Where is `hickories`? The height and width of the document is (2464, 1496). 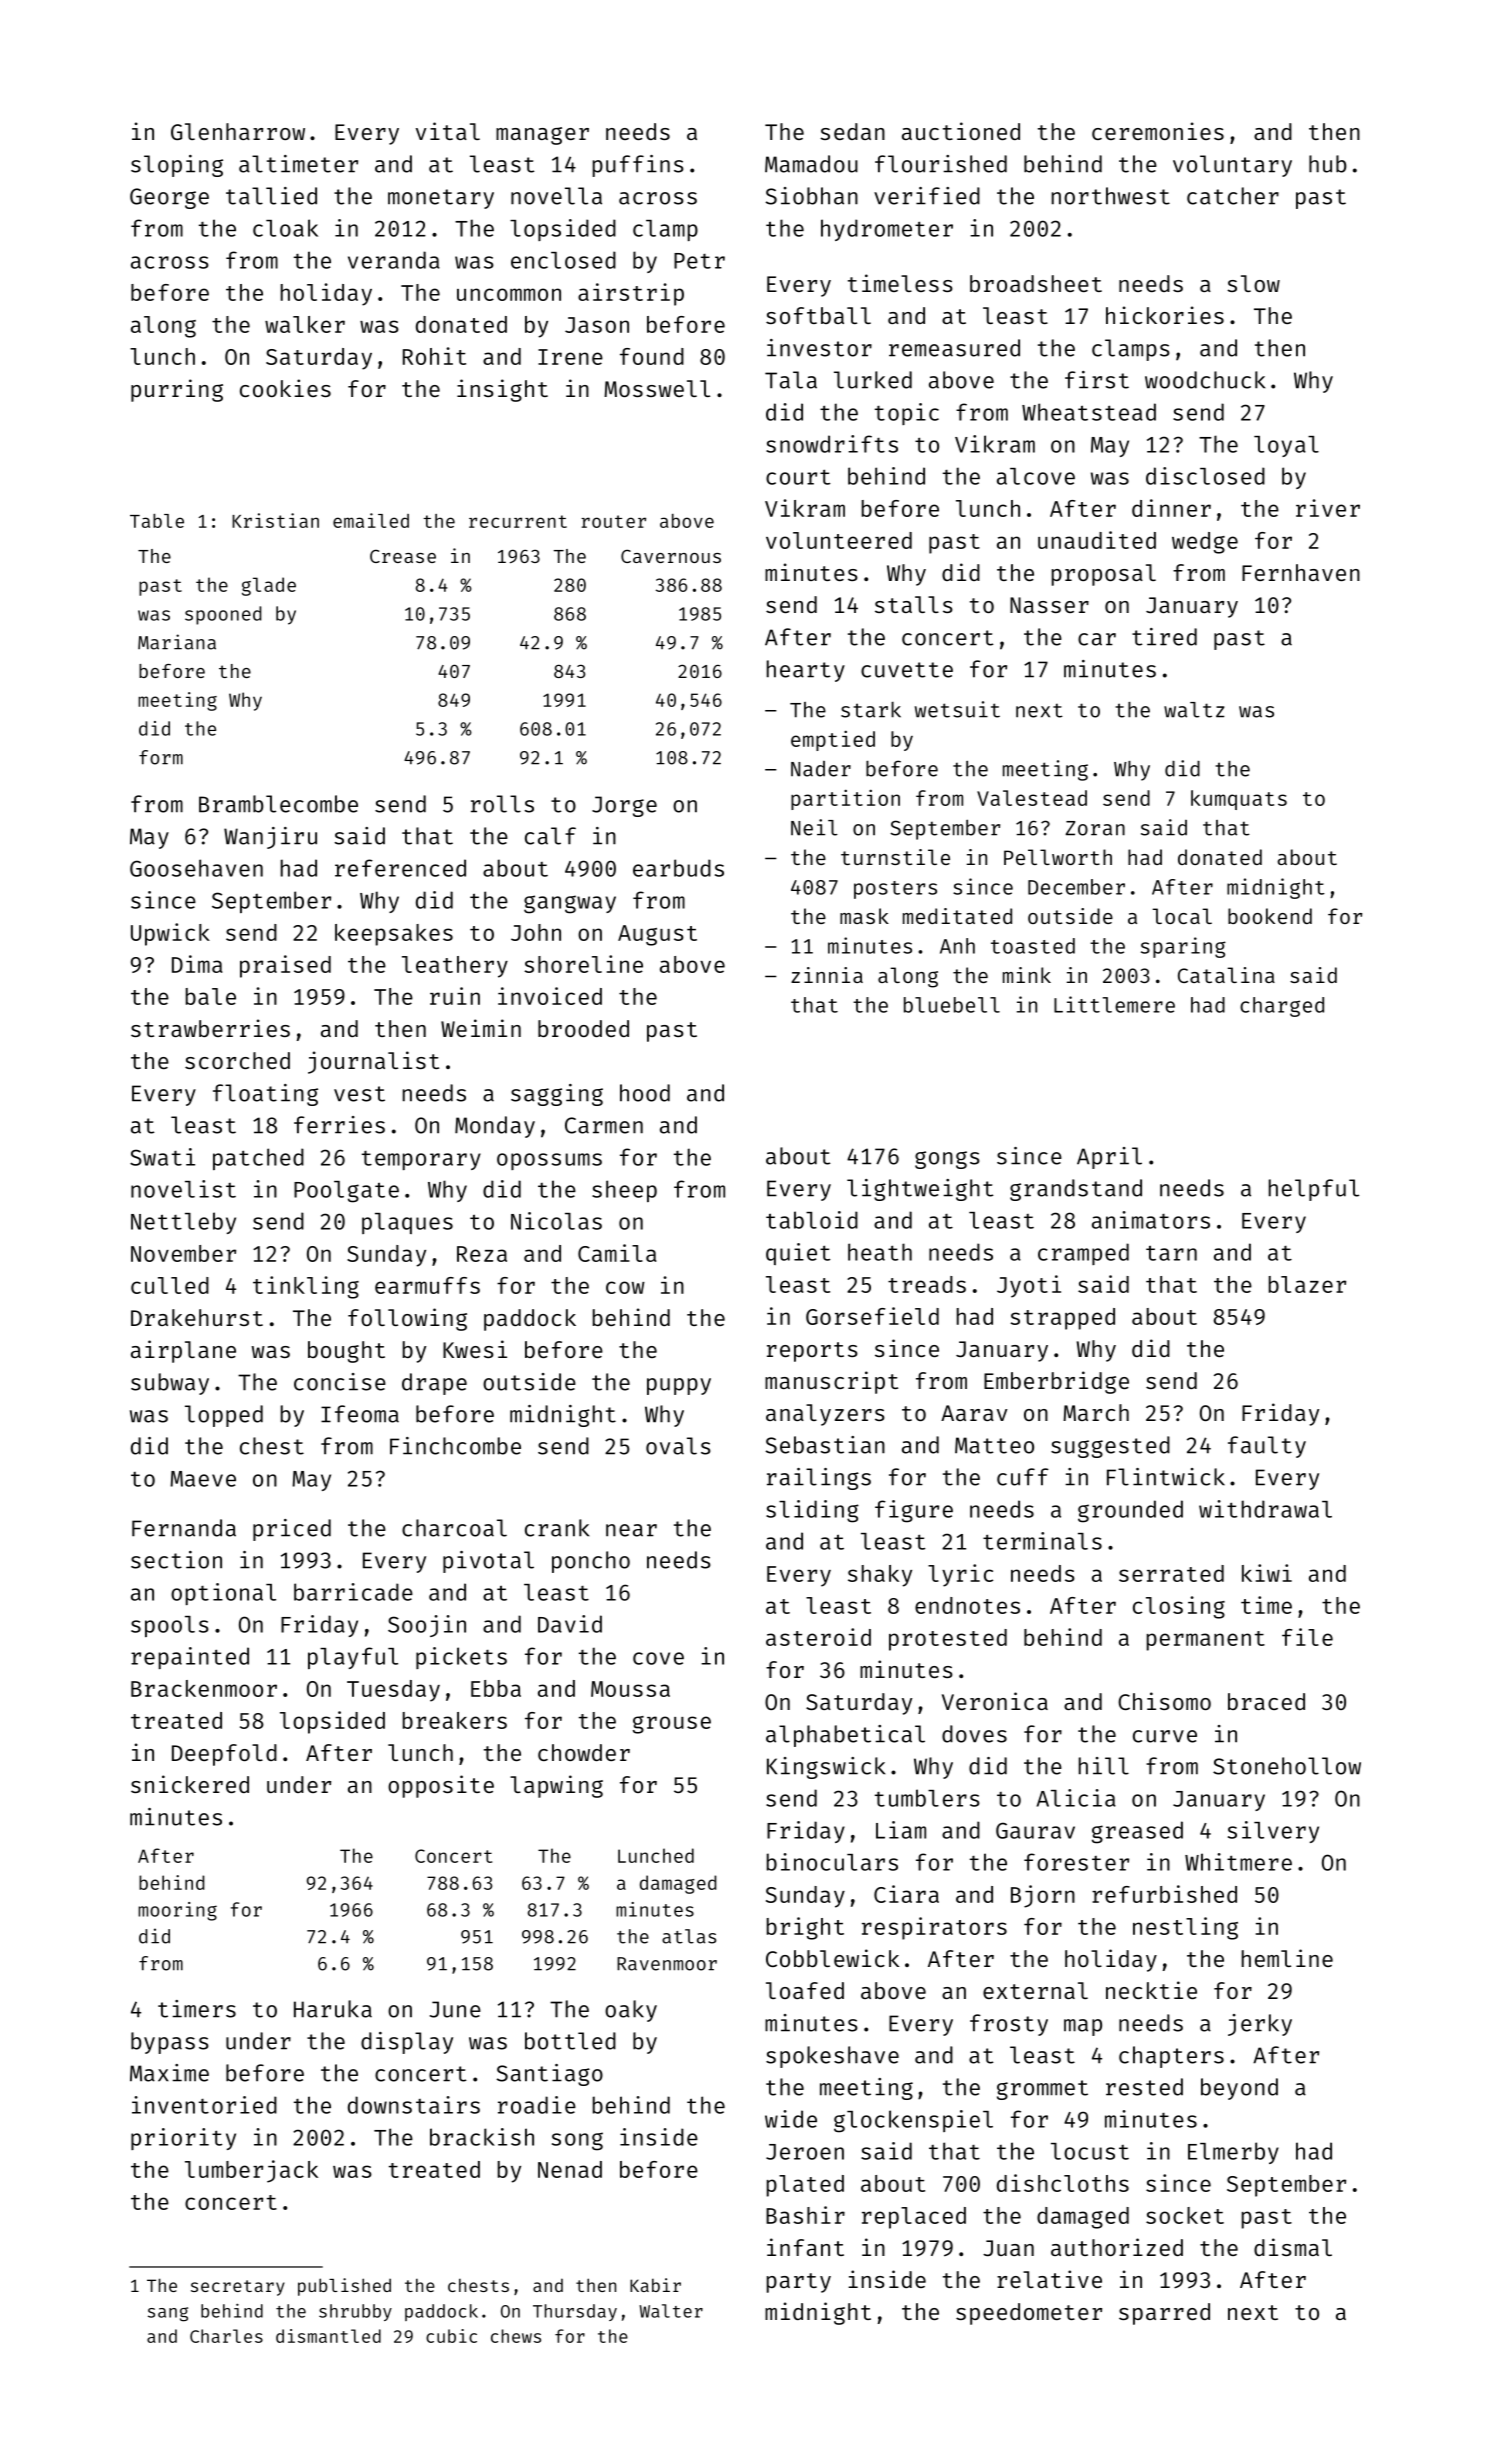
hickories is located at coordinates (1165, 315).
